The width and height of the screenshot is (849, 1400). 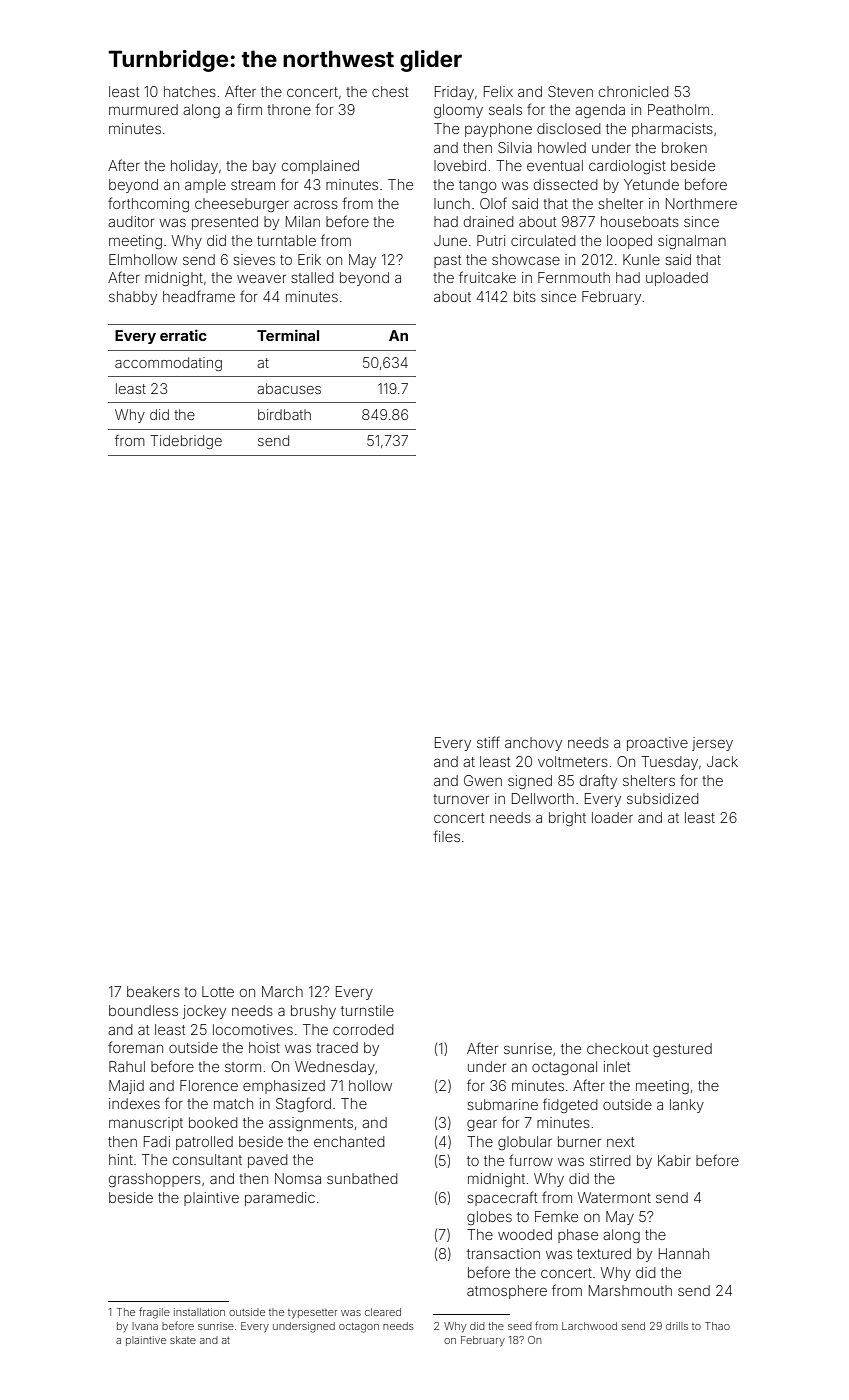 I want to click on Steven, so click(x=570, y=91).
